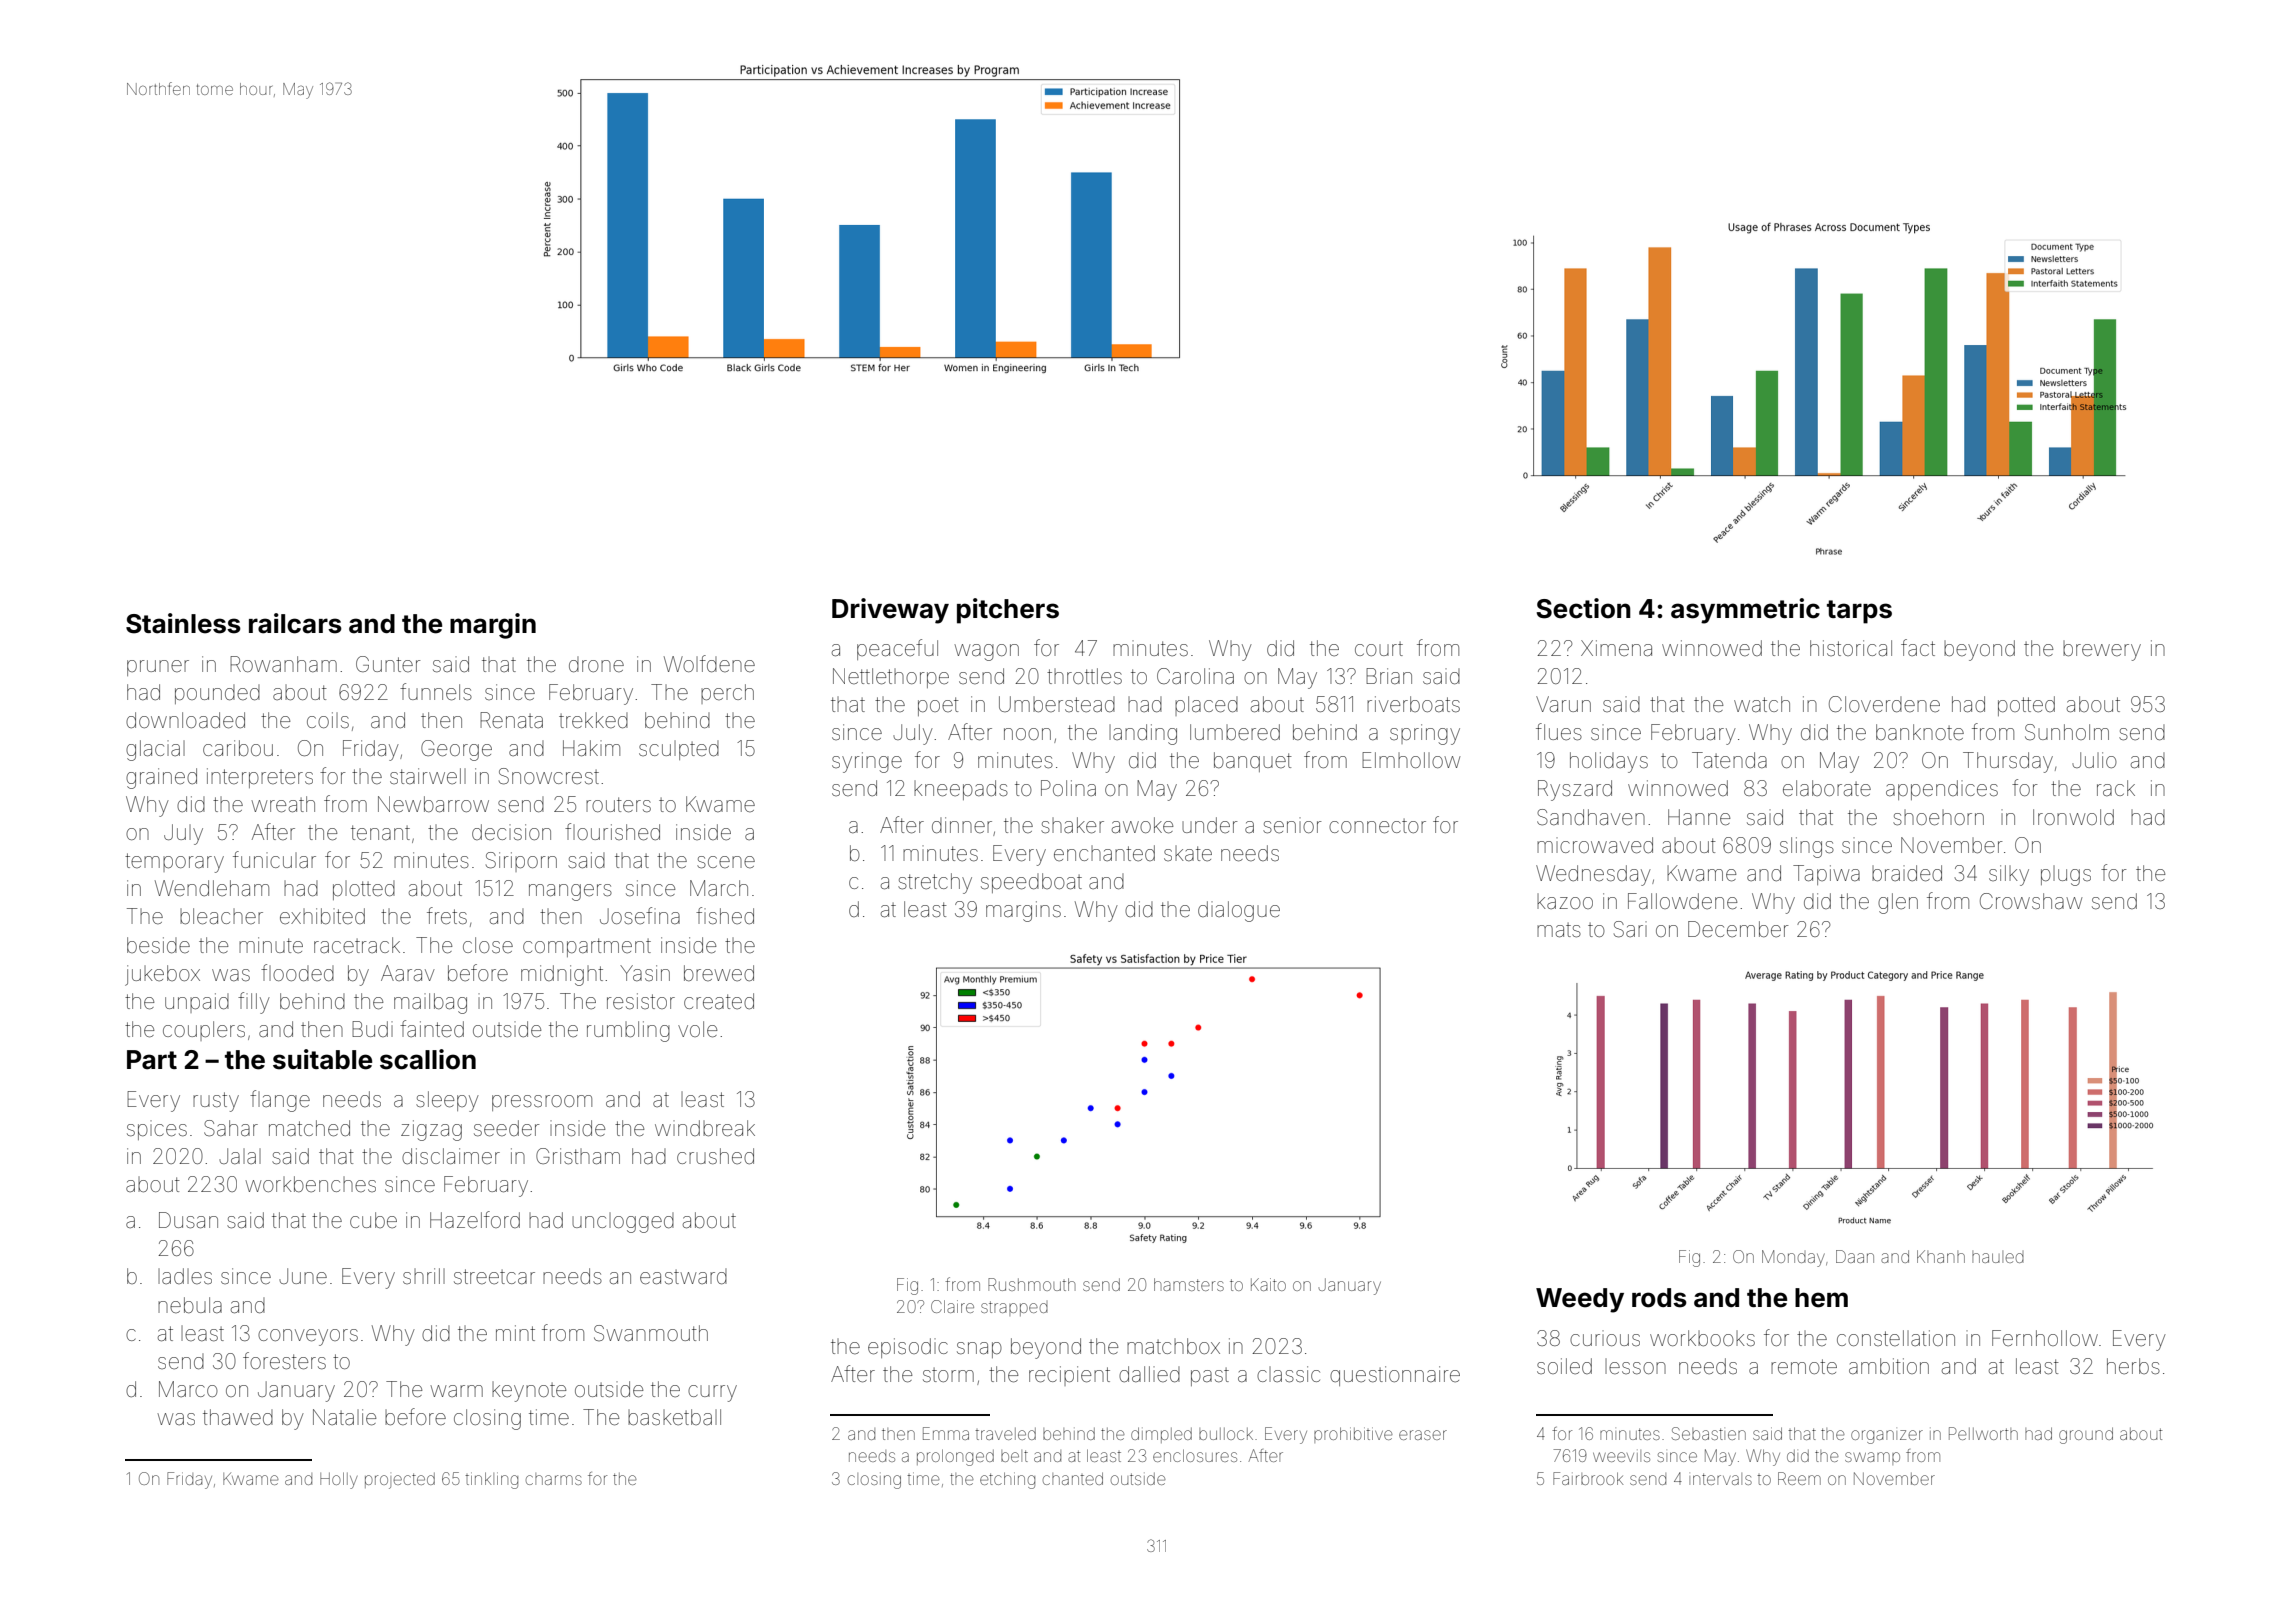  Describe the element at coordinates (295, 623) in the screenshot. I see `railcars` at that location.
